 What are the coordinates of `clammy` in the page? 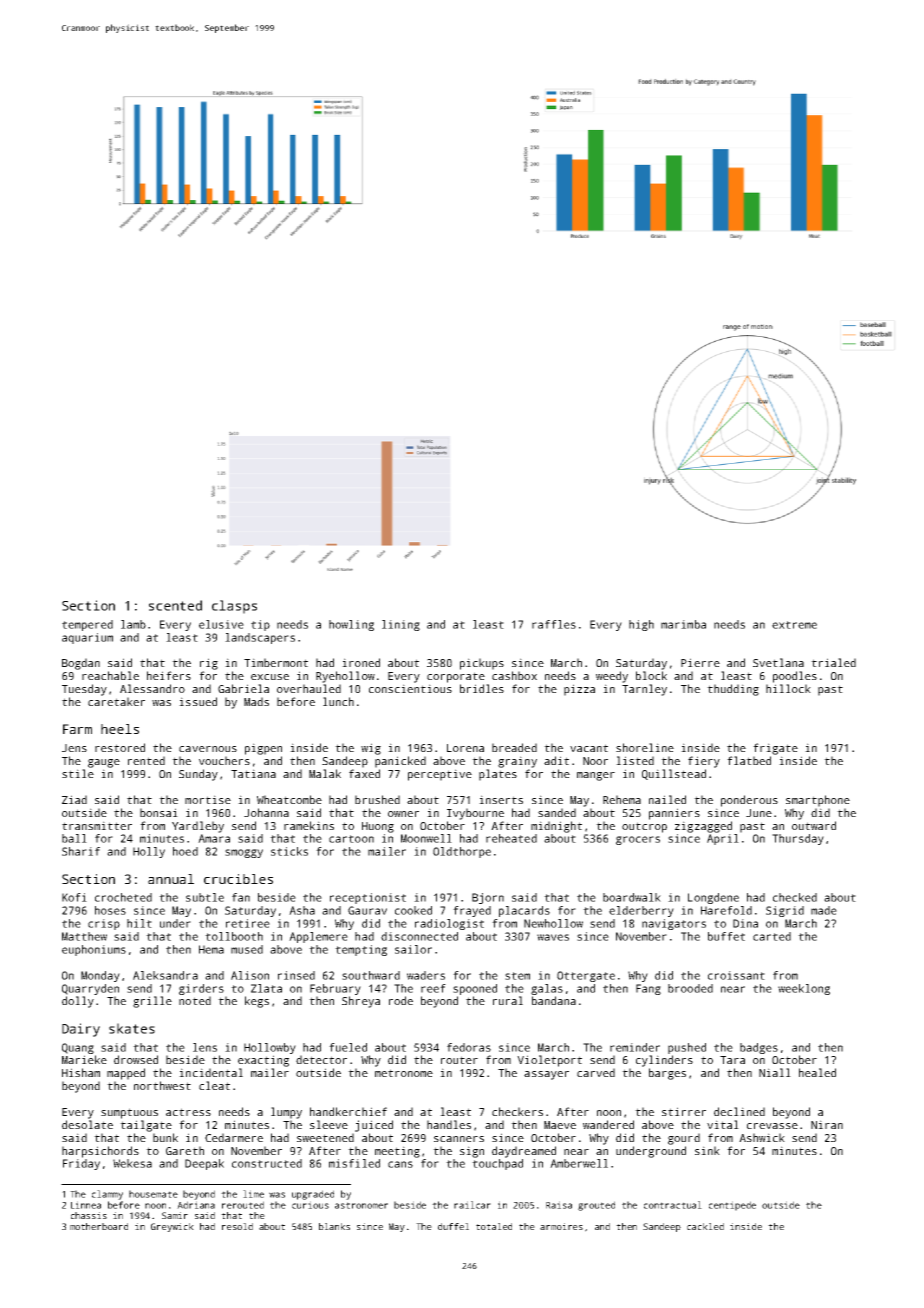 It's located at (107, 1195).
